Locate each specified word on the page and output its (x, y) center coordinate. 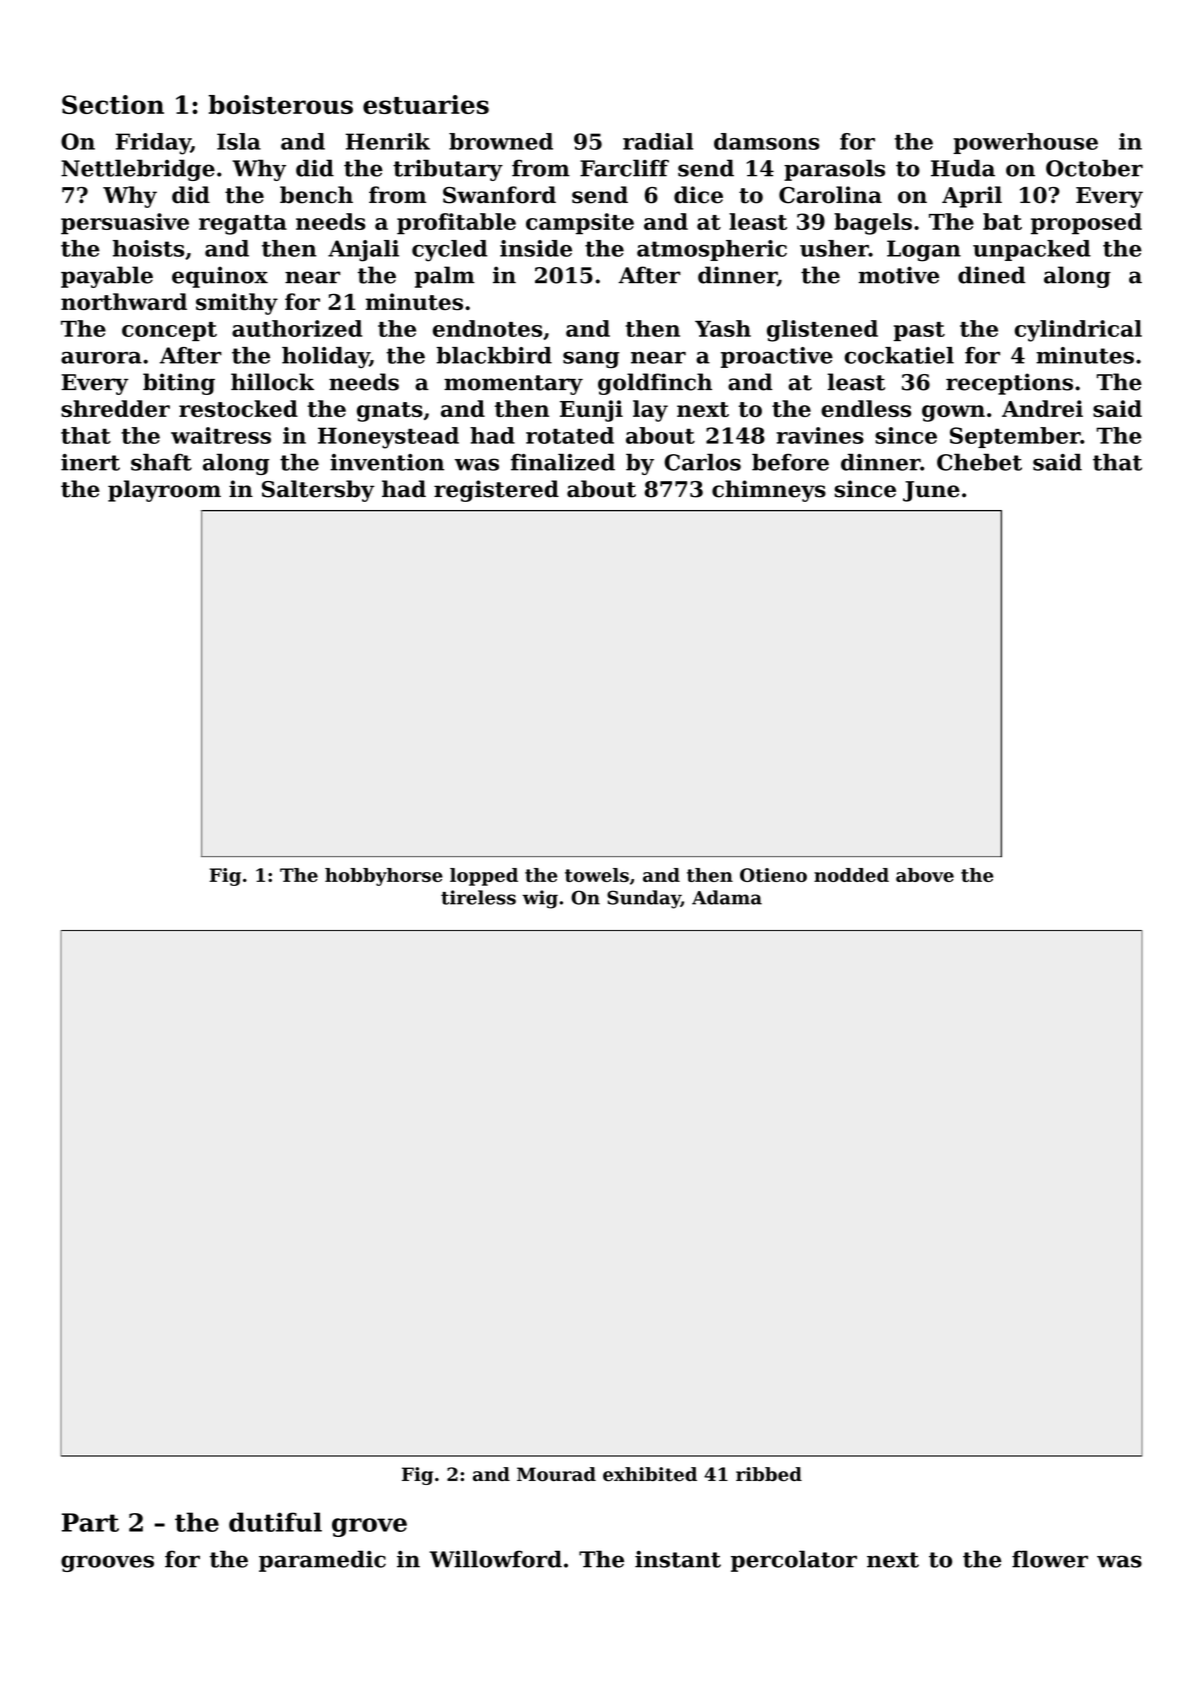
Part (90, 1522)
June (931, 491)
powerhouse (1025, 143)
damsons (766, 141)
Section (113, 104)
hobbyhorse (384, 877)
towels (597, 875)
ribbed (769, 1474)
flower (1050, 1559)
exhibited (650, 1474)
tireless (478, 897)
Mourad (556, 1474)
